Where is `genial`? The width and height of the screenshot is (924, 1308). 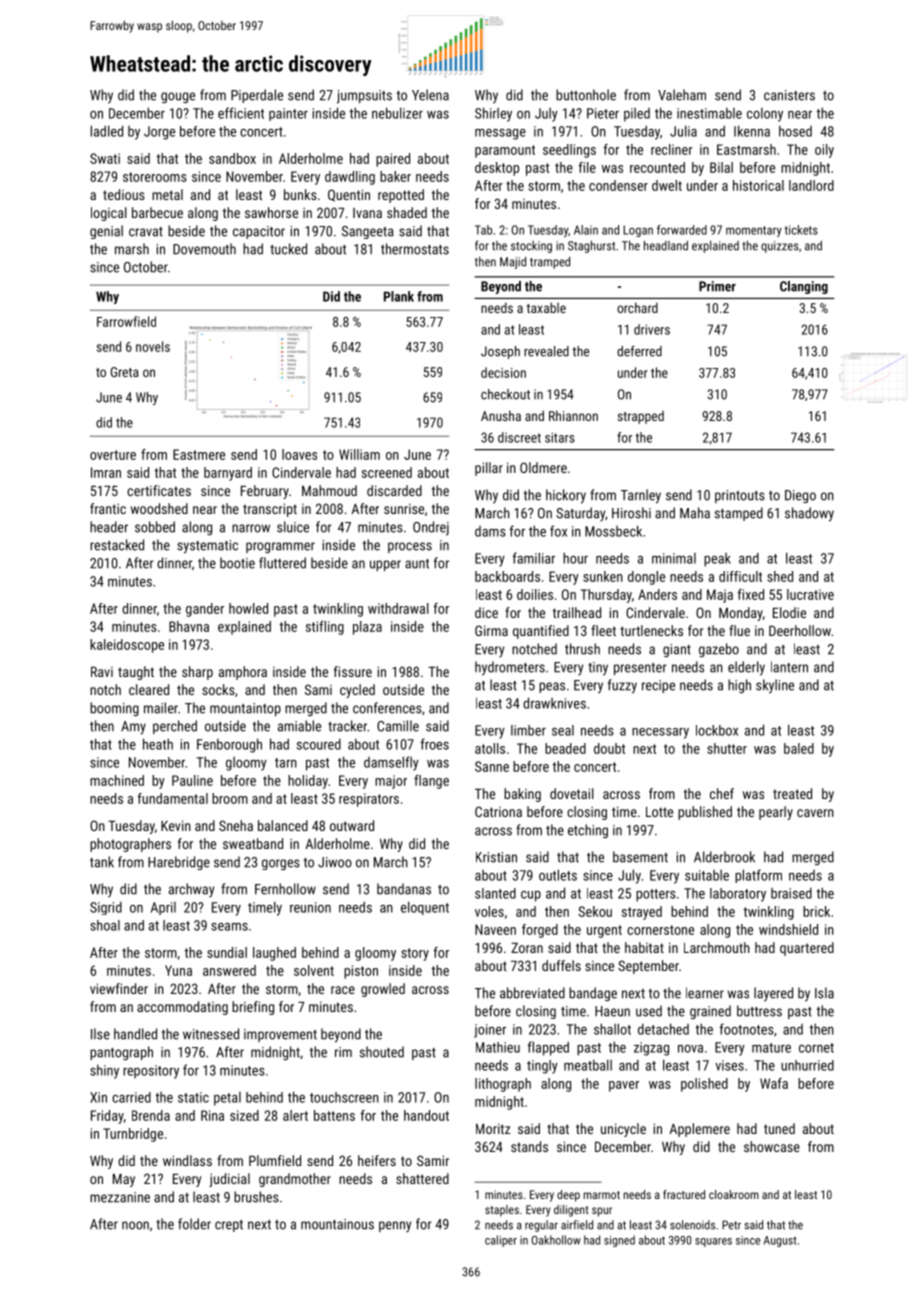
genial is located at coordinates (106, 232).
